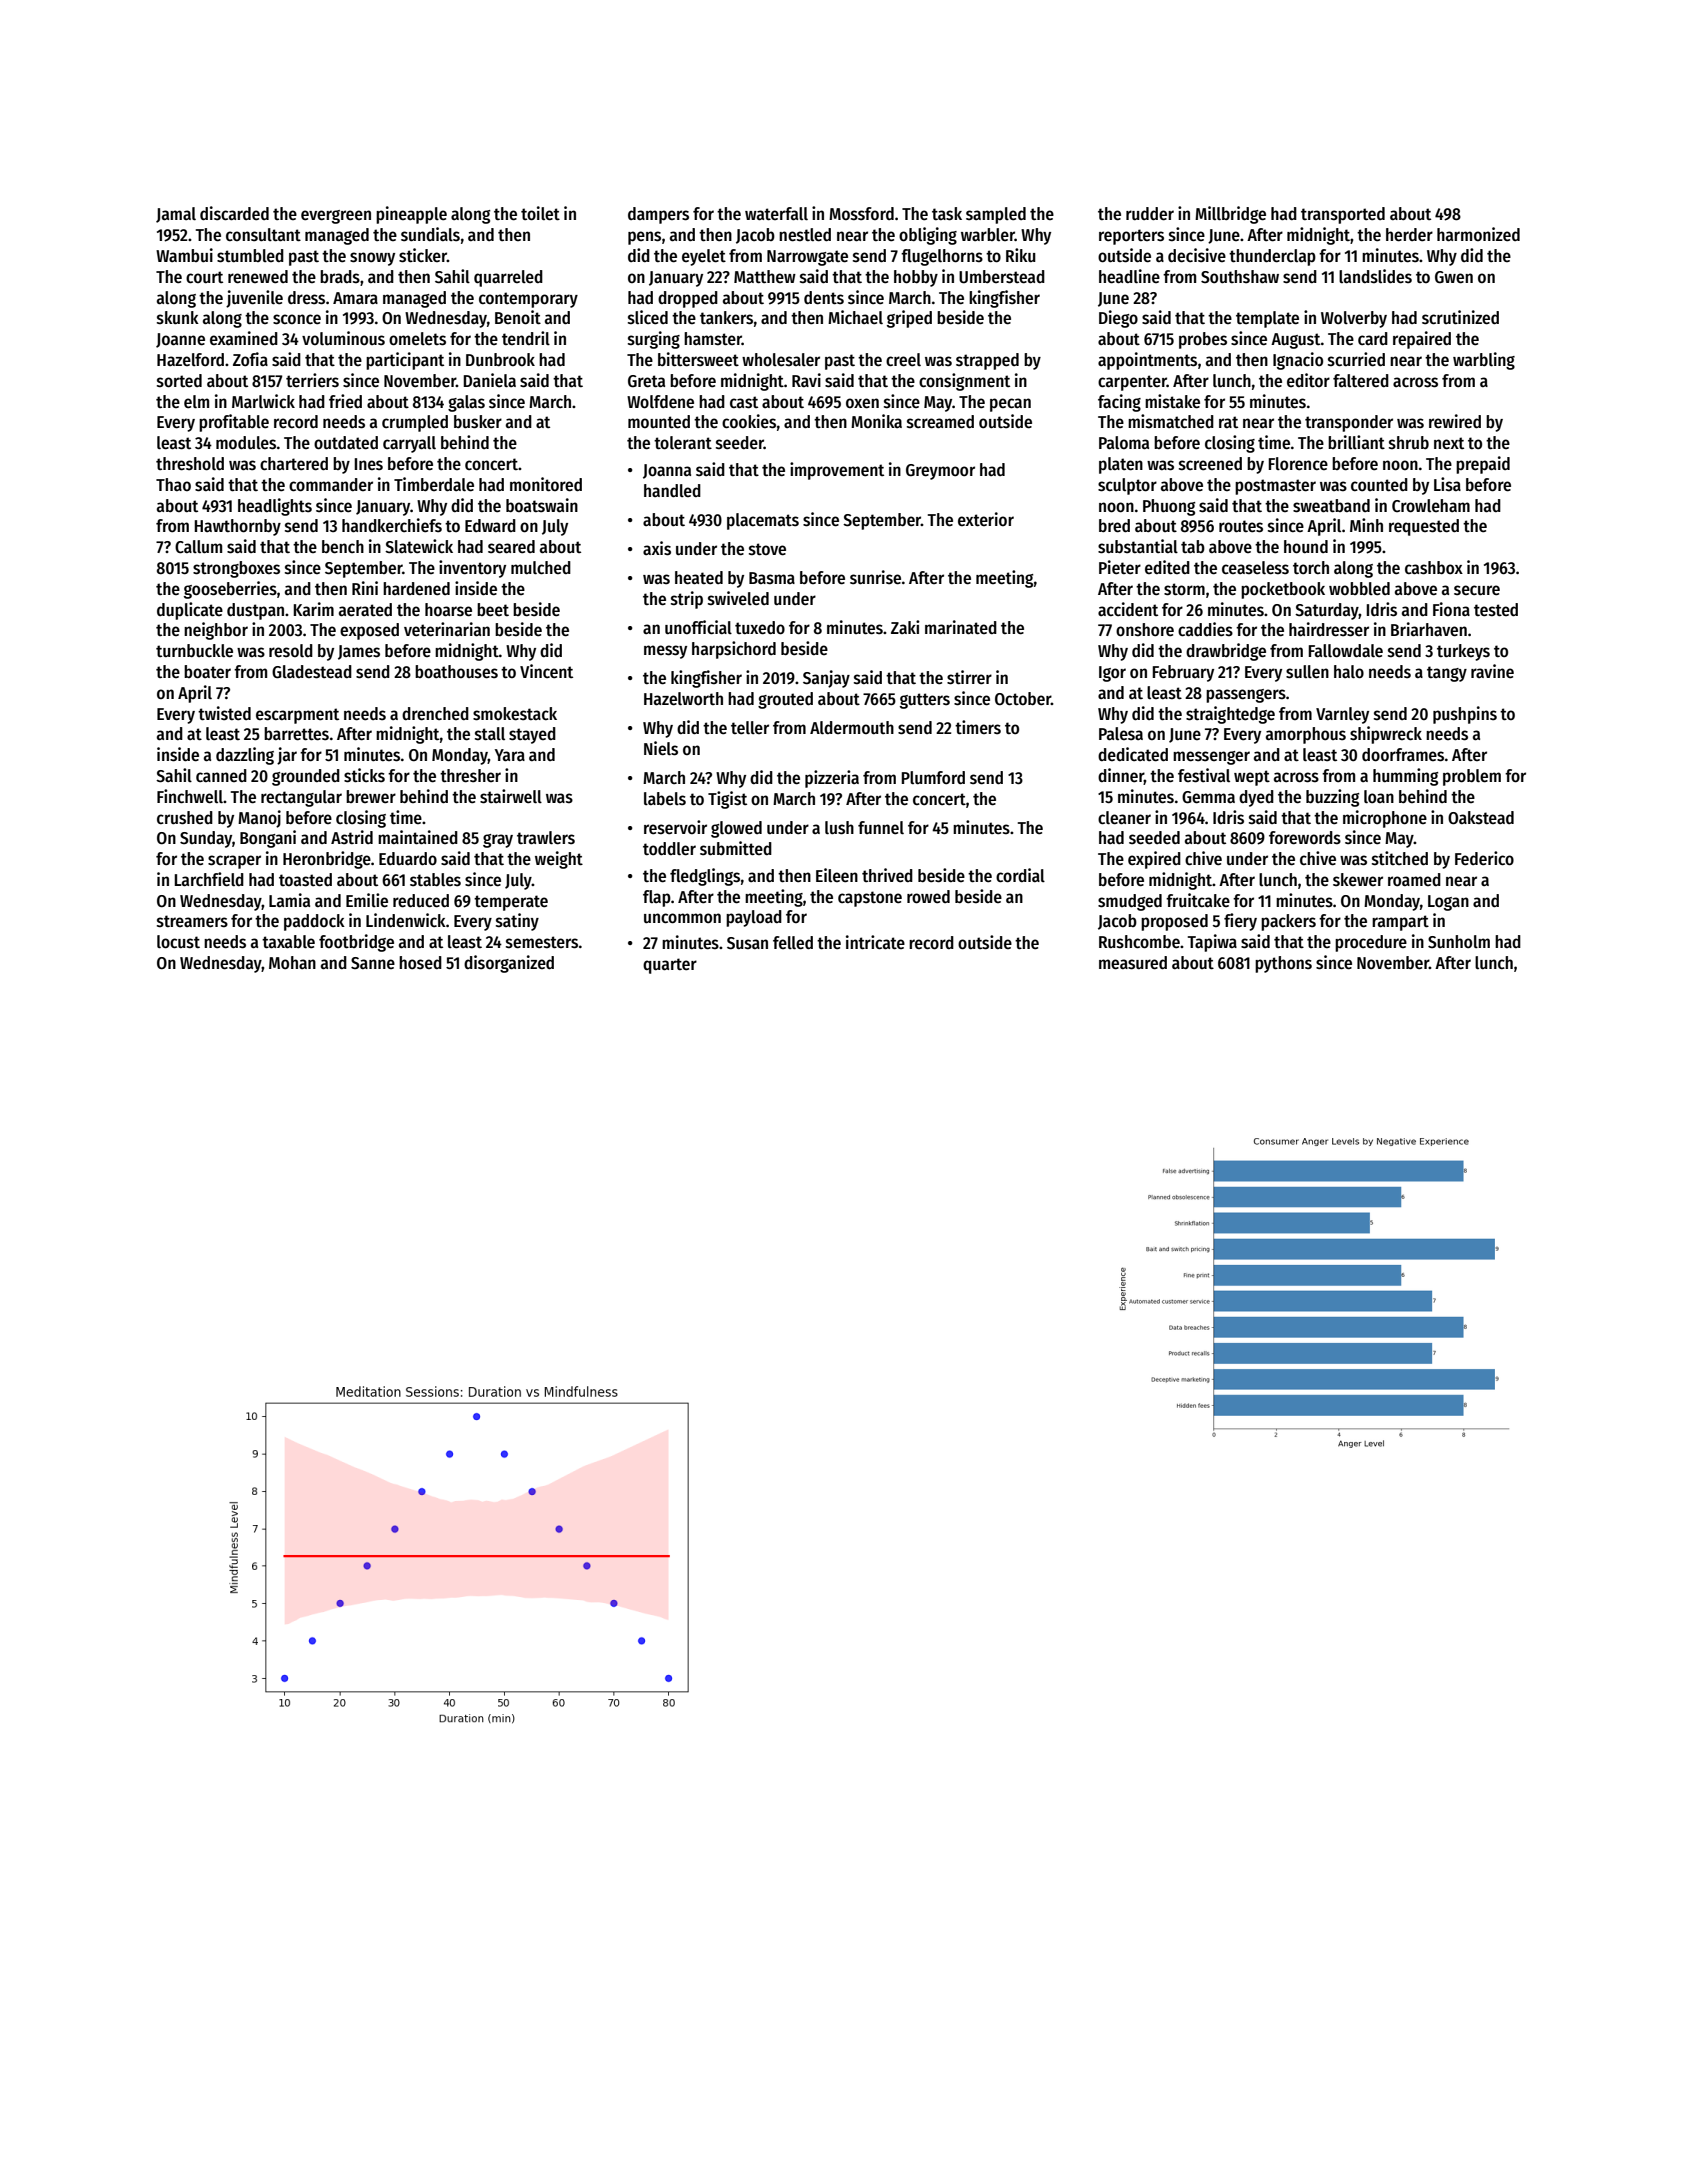  I want to click on Millbridge, so click(1230, 215).
